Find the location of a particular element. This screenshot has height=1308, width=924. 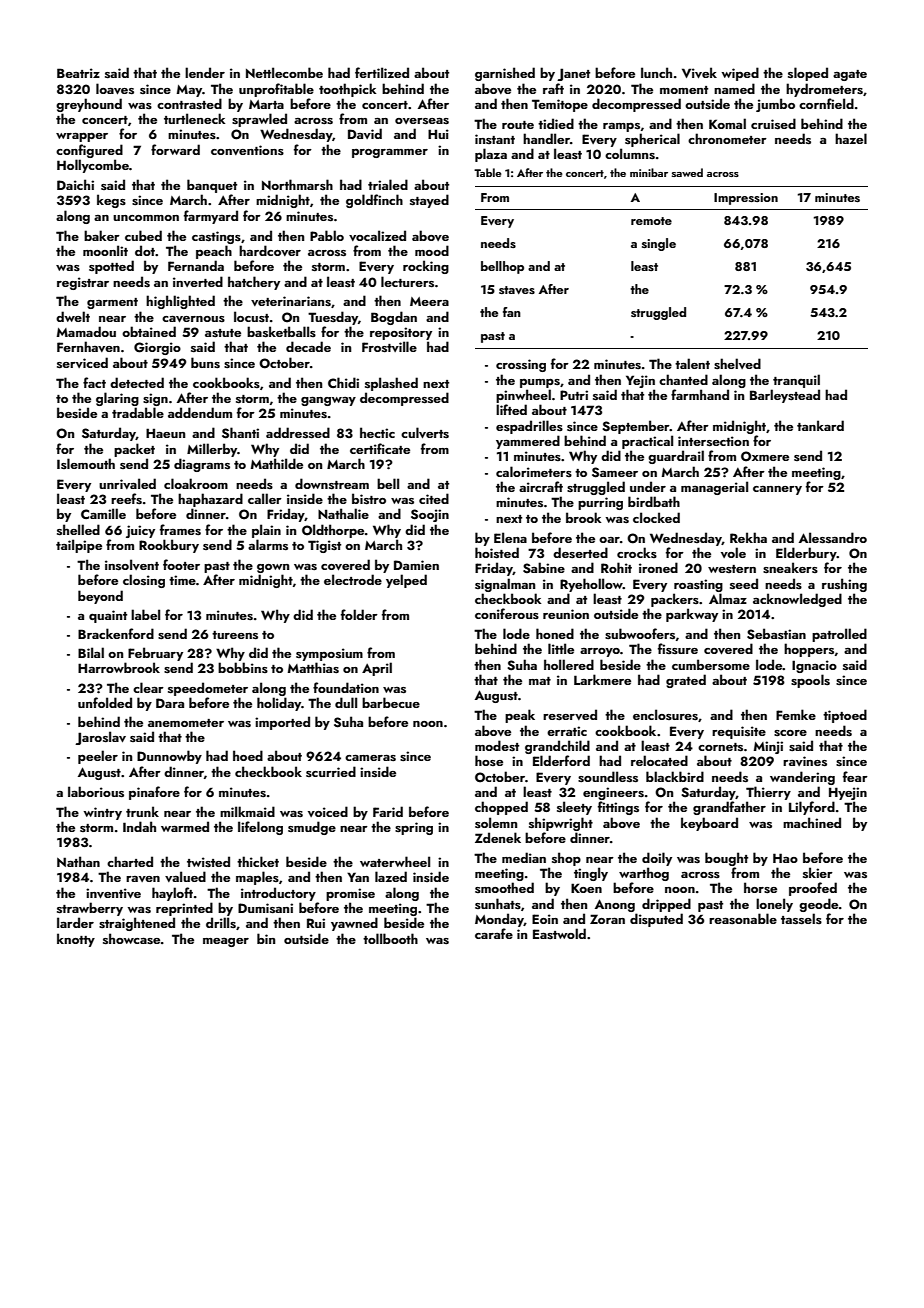

unrivaled is located at coordinates (127, 483).
